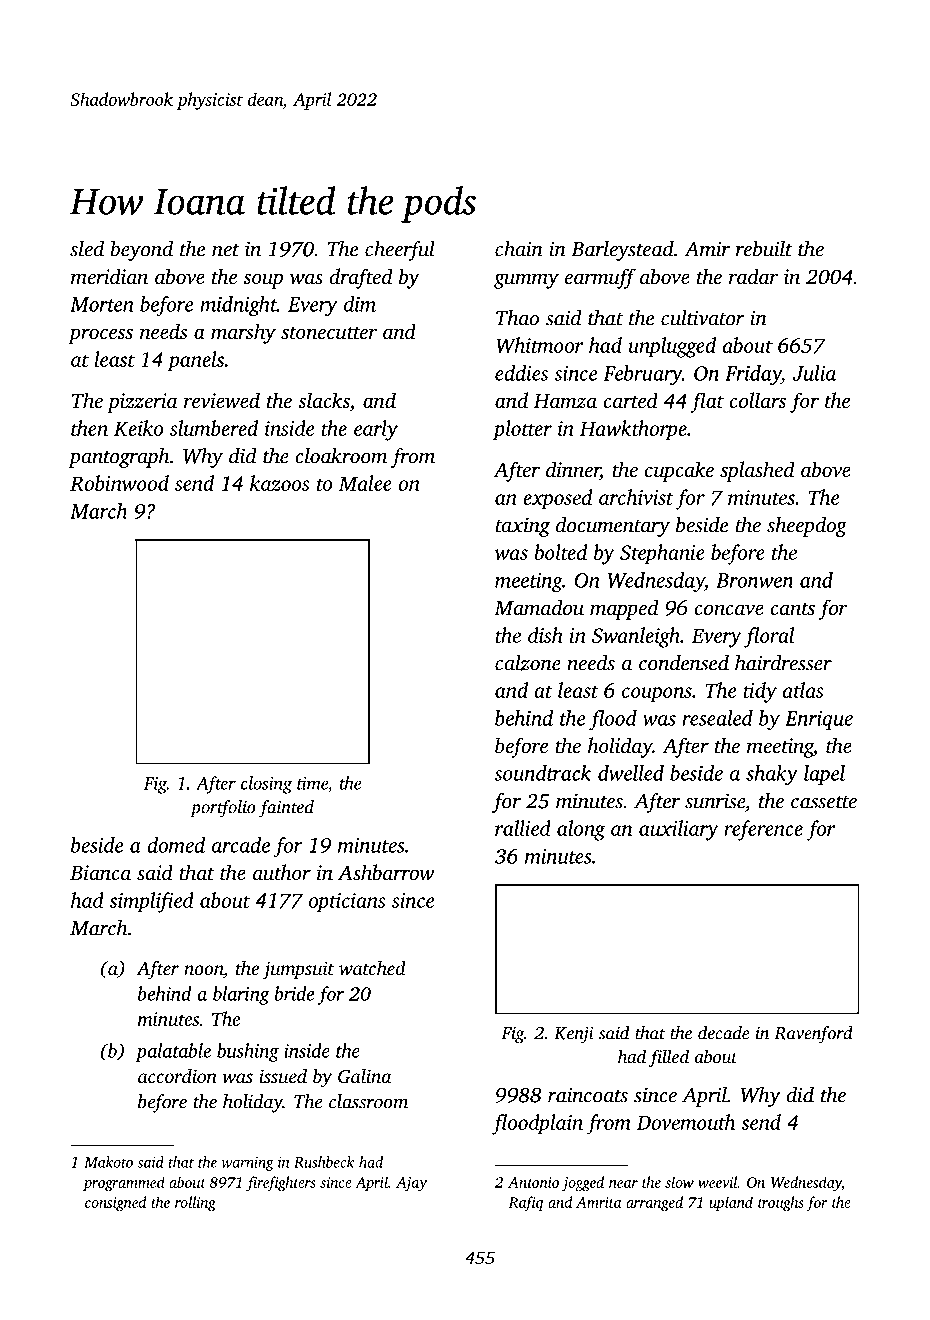 This document has width=930, height=1320. Describe the element at coordinates (755, 580) in the document. I see `Bronwen` at that location.
